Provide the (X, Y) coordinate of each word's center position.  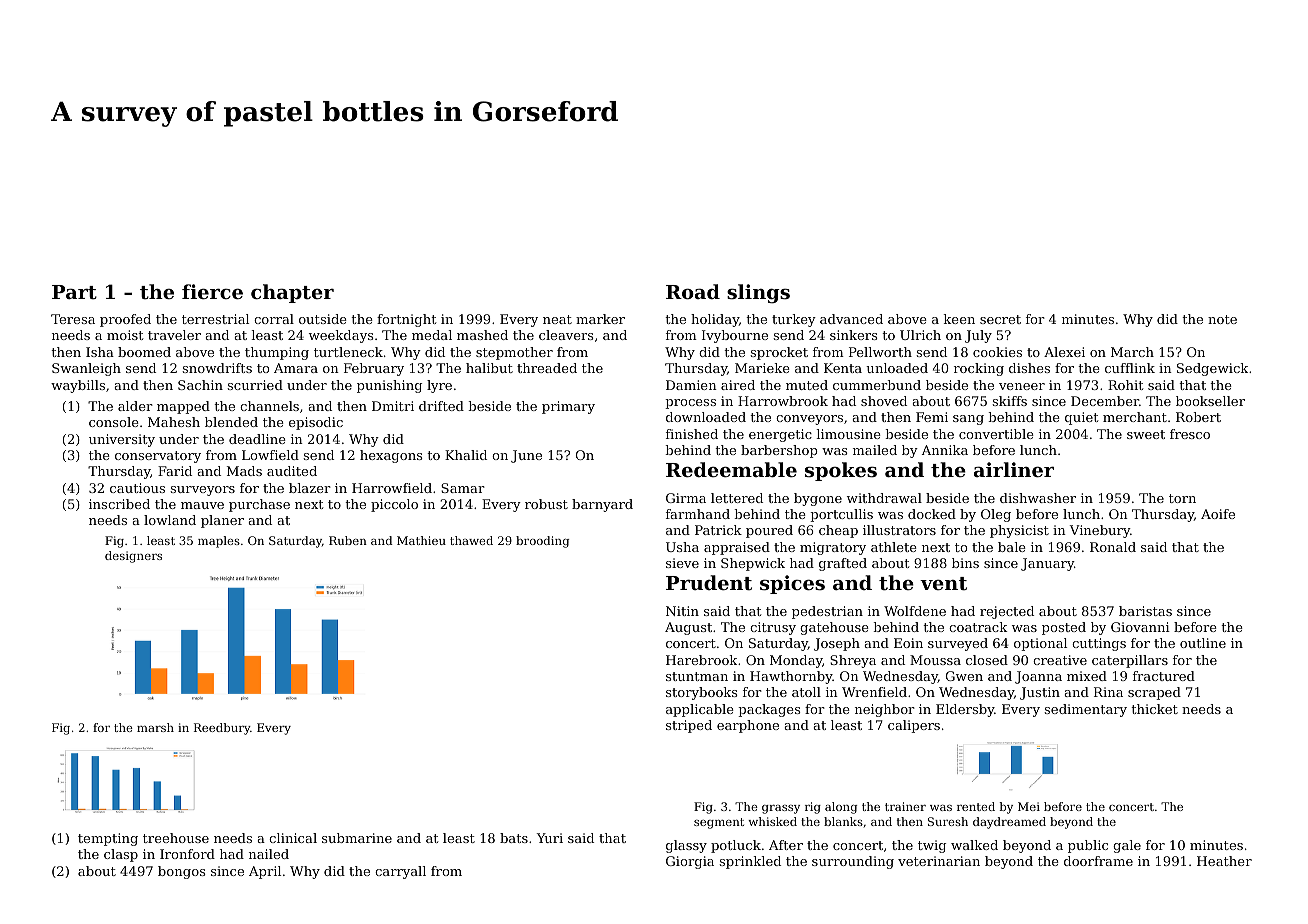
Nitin (682, 611)
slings (758, 294)
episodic (316, 423)
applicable (699, 710)
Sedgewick (1212, 369)
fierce (212, 291)
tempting (108, 839)
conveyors (809, 420)
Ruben (348, 540)
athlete (893, 547)
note (1222, 319)
